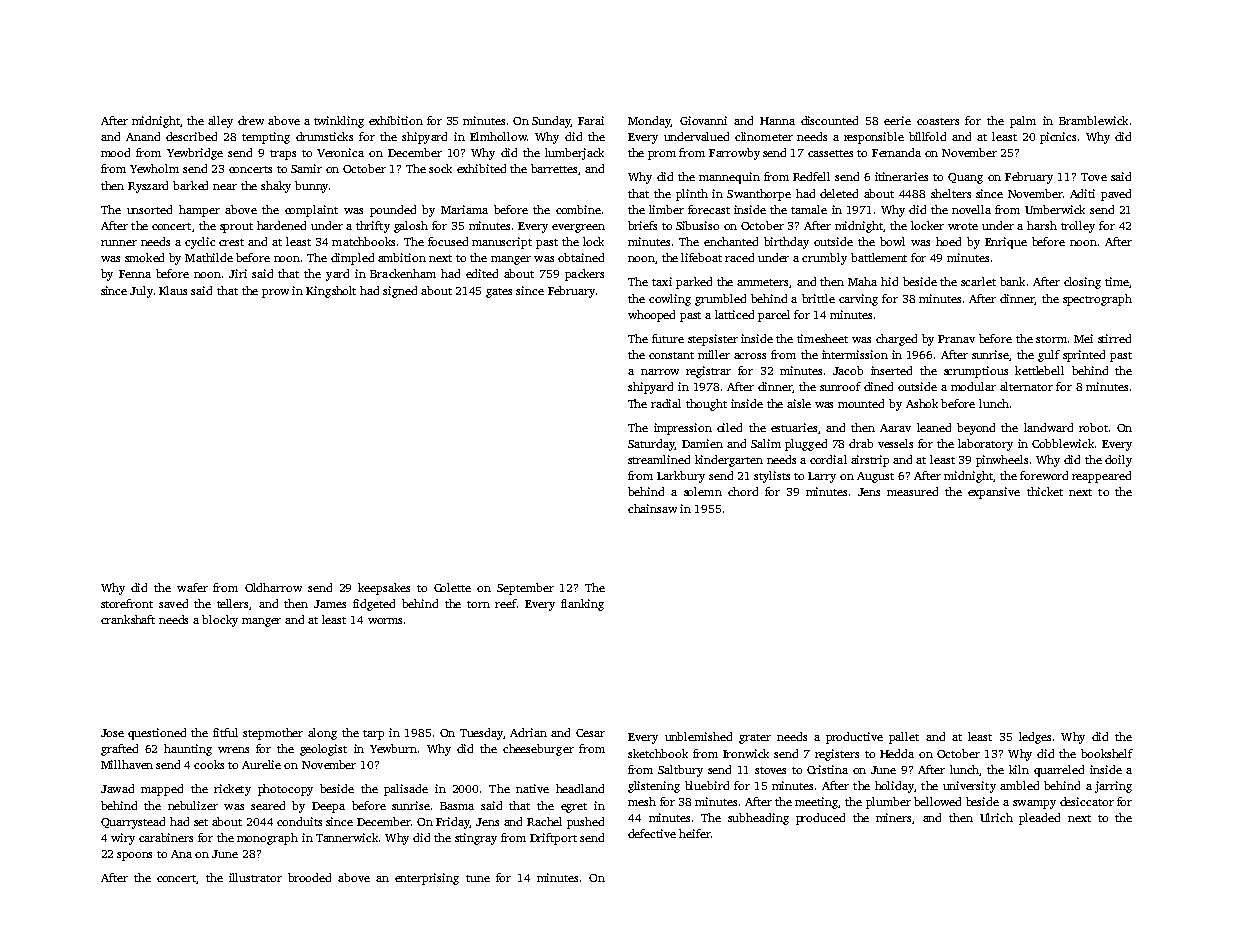 This screenshot has width=1233, height=952. Describe the element at coordinates (275, 293) in the screenshot. I see `prow` at that location.
